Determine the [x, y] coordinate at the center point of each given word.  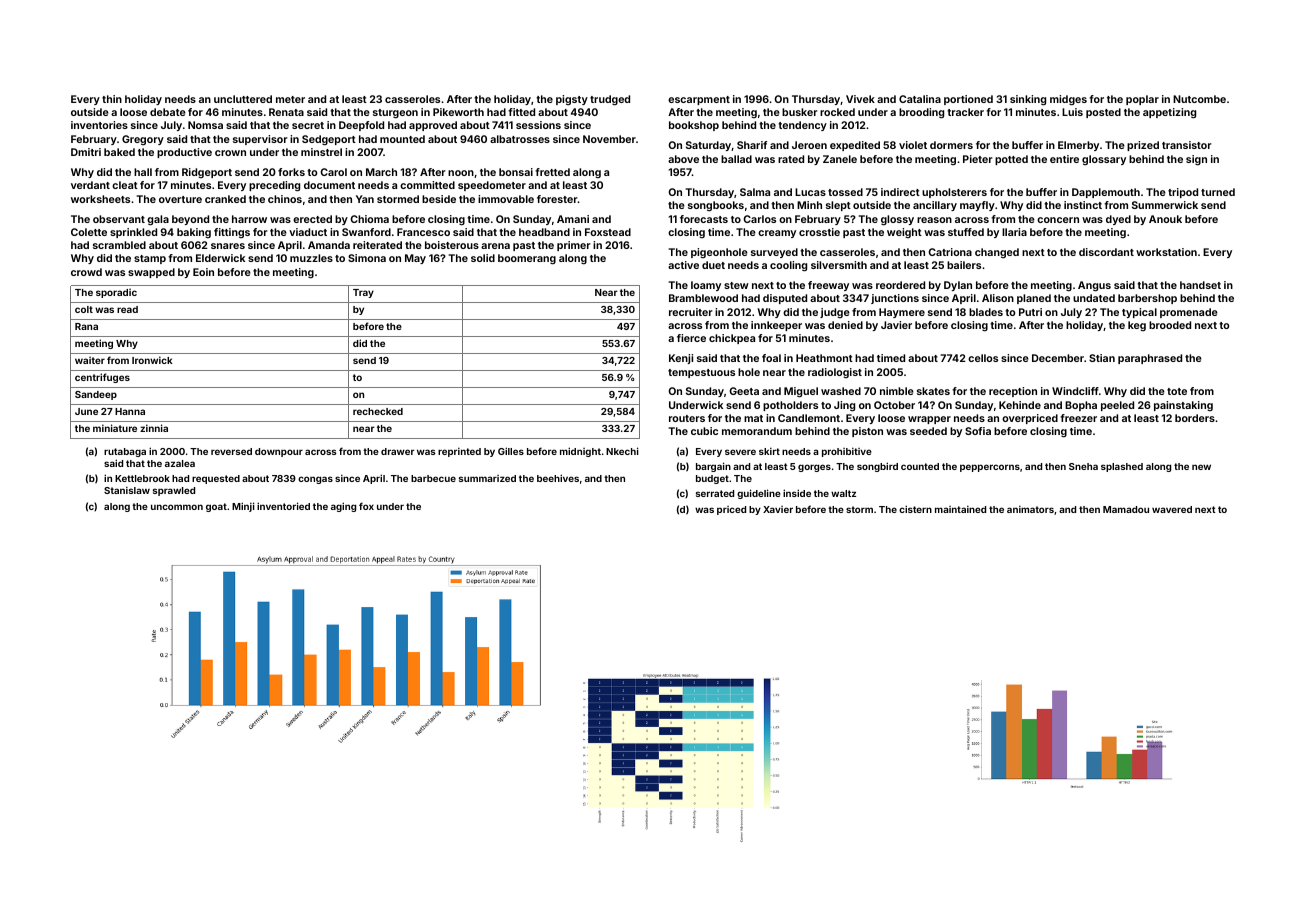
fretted [552, 172]
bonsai [516, 172]
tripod [1183, 193]
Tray [363, 293]
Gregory [143, 140]
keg [1137, 326]
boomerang [527, 259]
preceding [274, 186]
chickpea [732, 339]
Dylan [958, 286]
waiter [90, 360]
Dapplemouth [1106, 193]
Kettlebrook [142, 478]
